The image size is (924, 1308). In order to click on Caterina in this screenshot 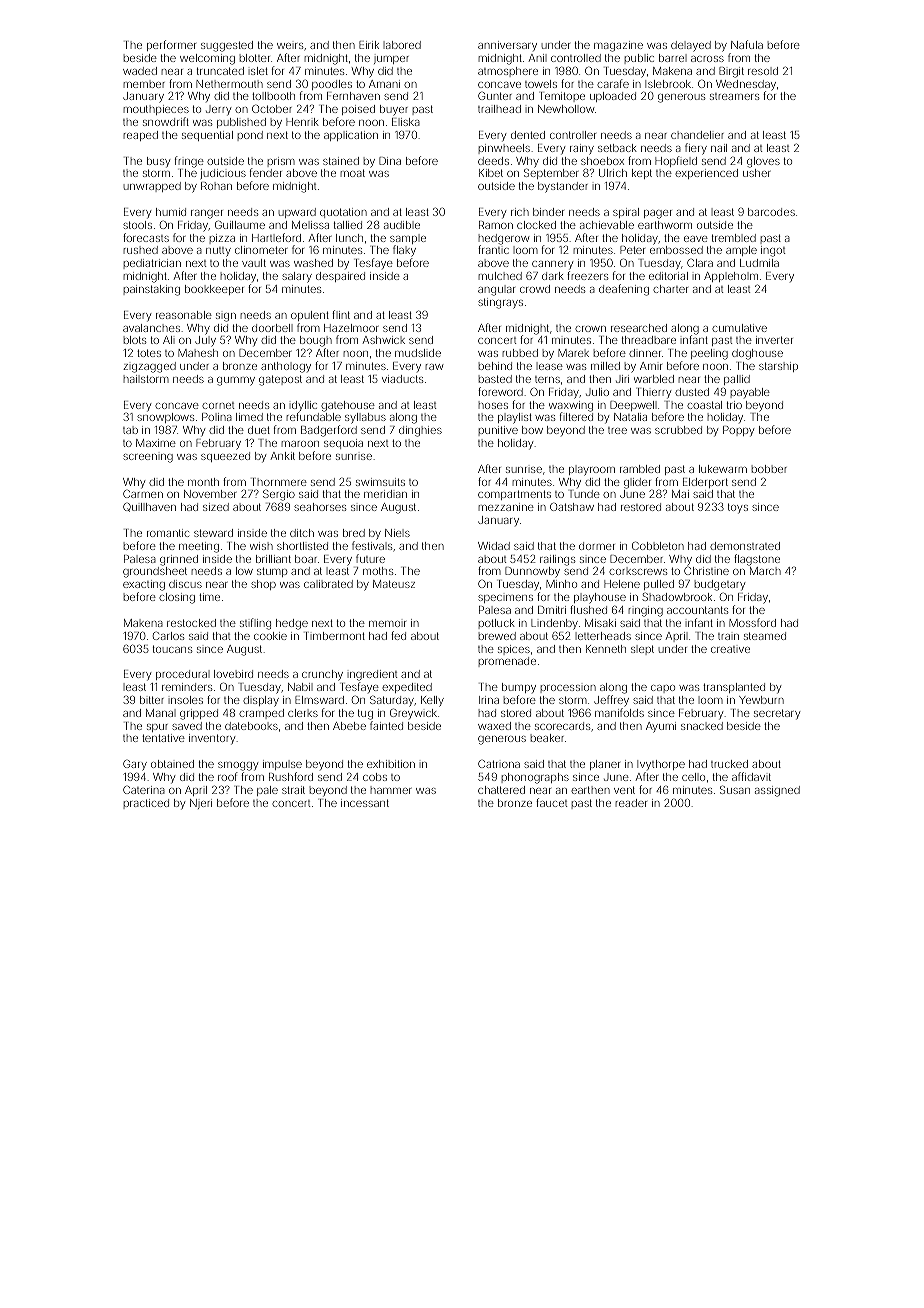, I will do `click(144, 790)`.
